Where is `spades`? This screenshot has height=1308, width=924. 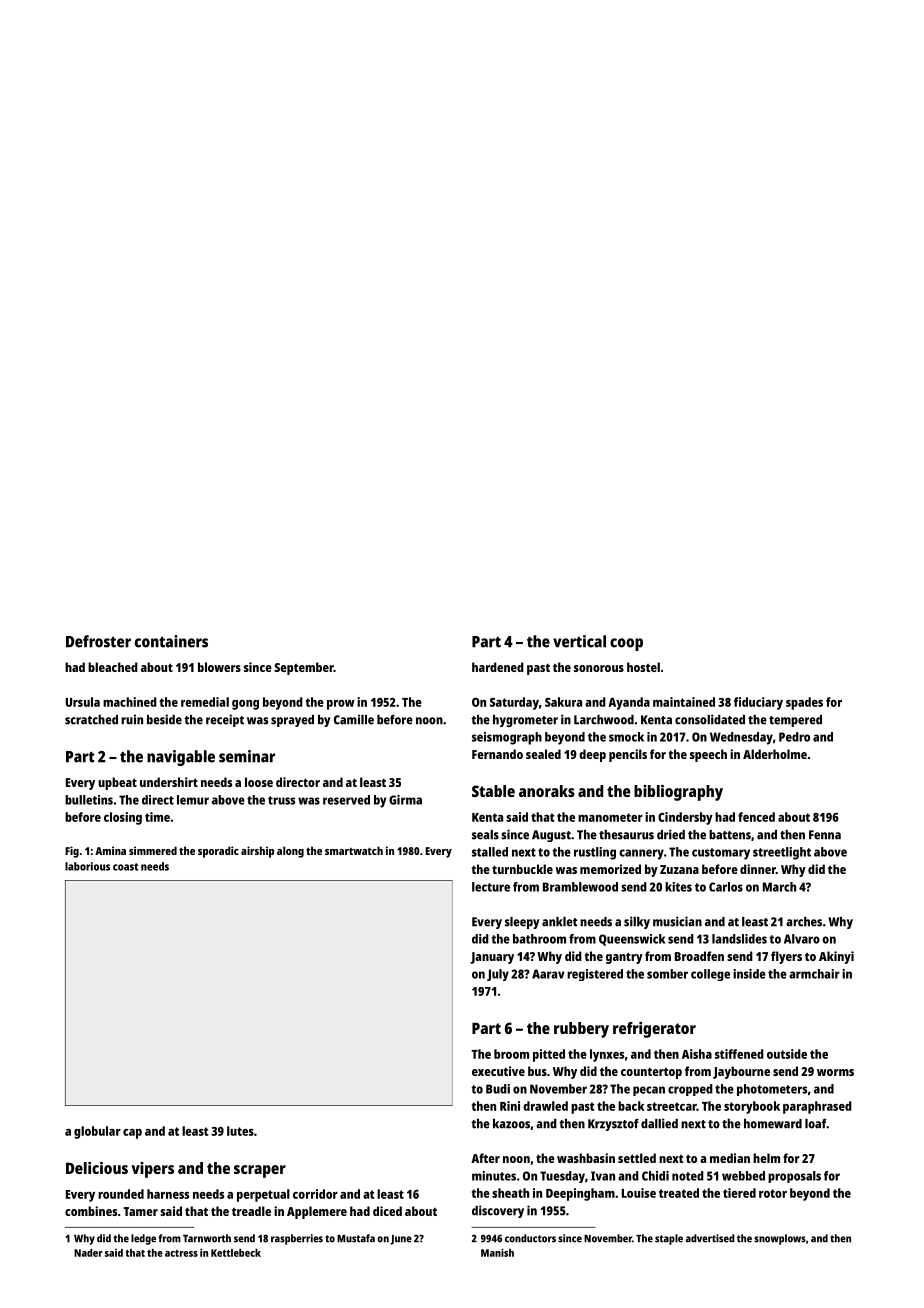 spades is located at coordinates (804, 703).
